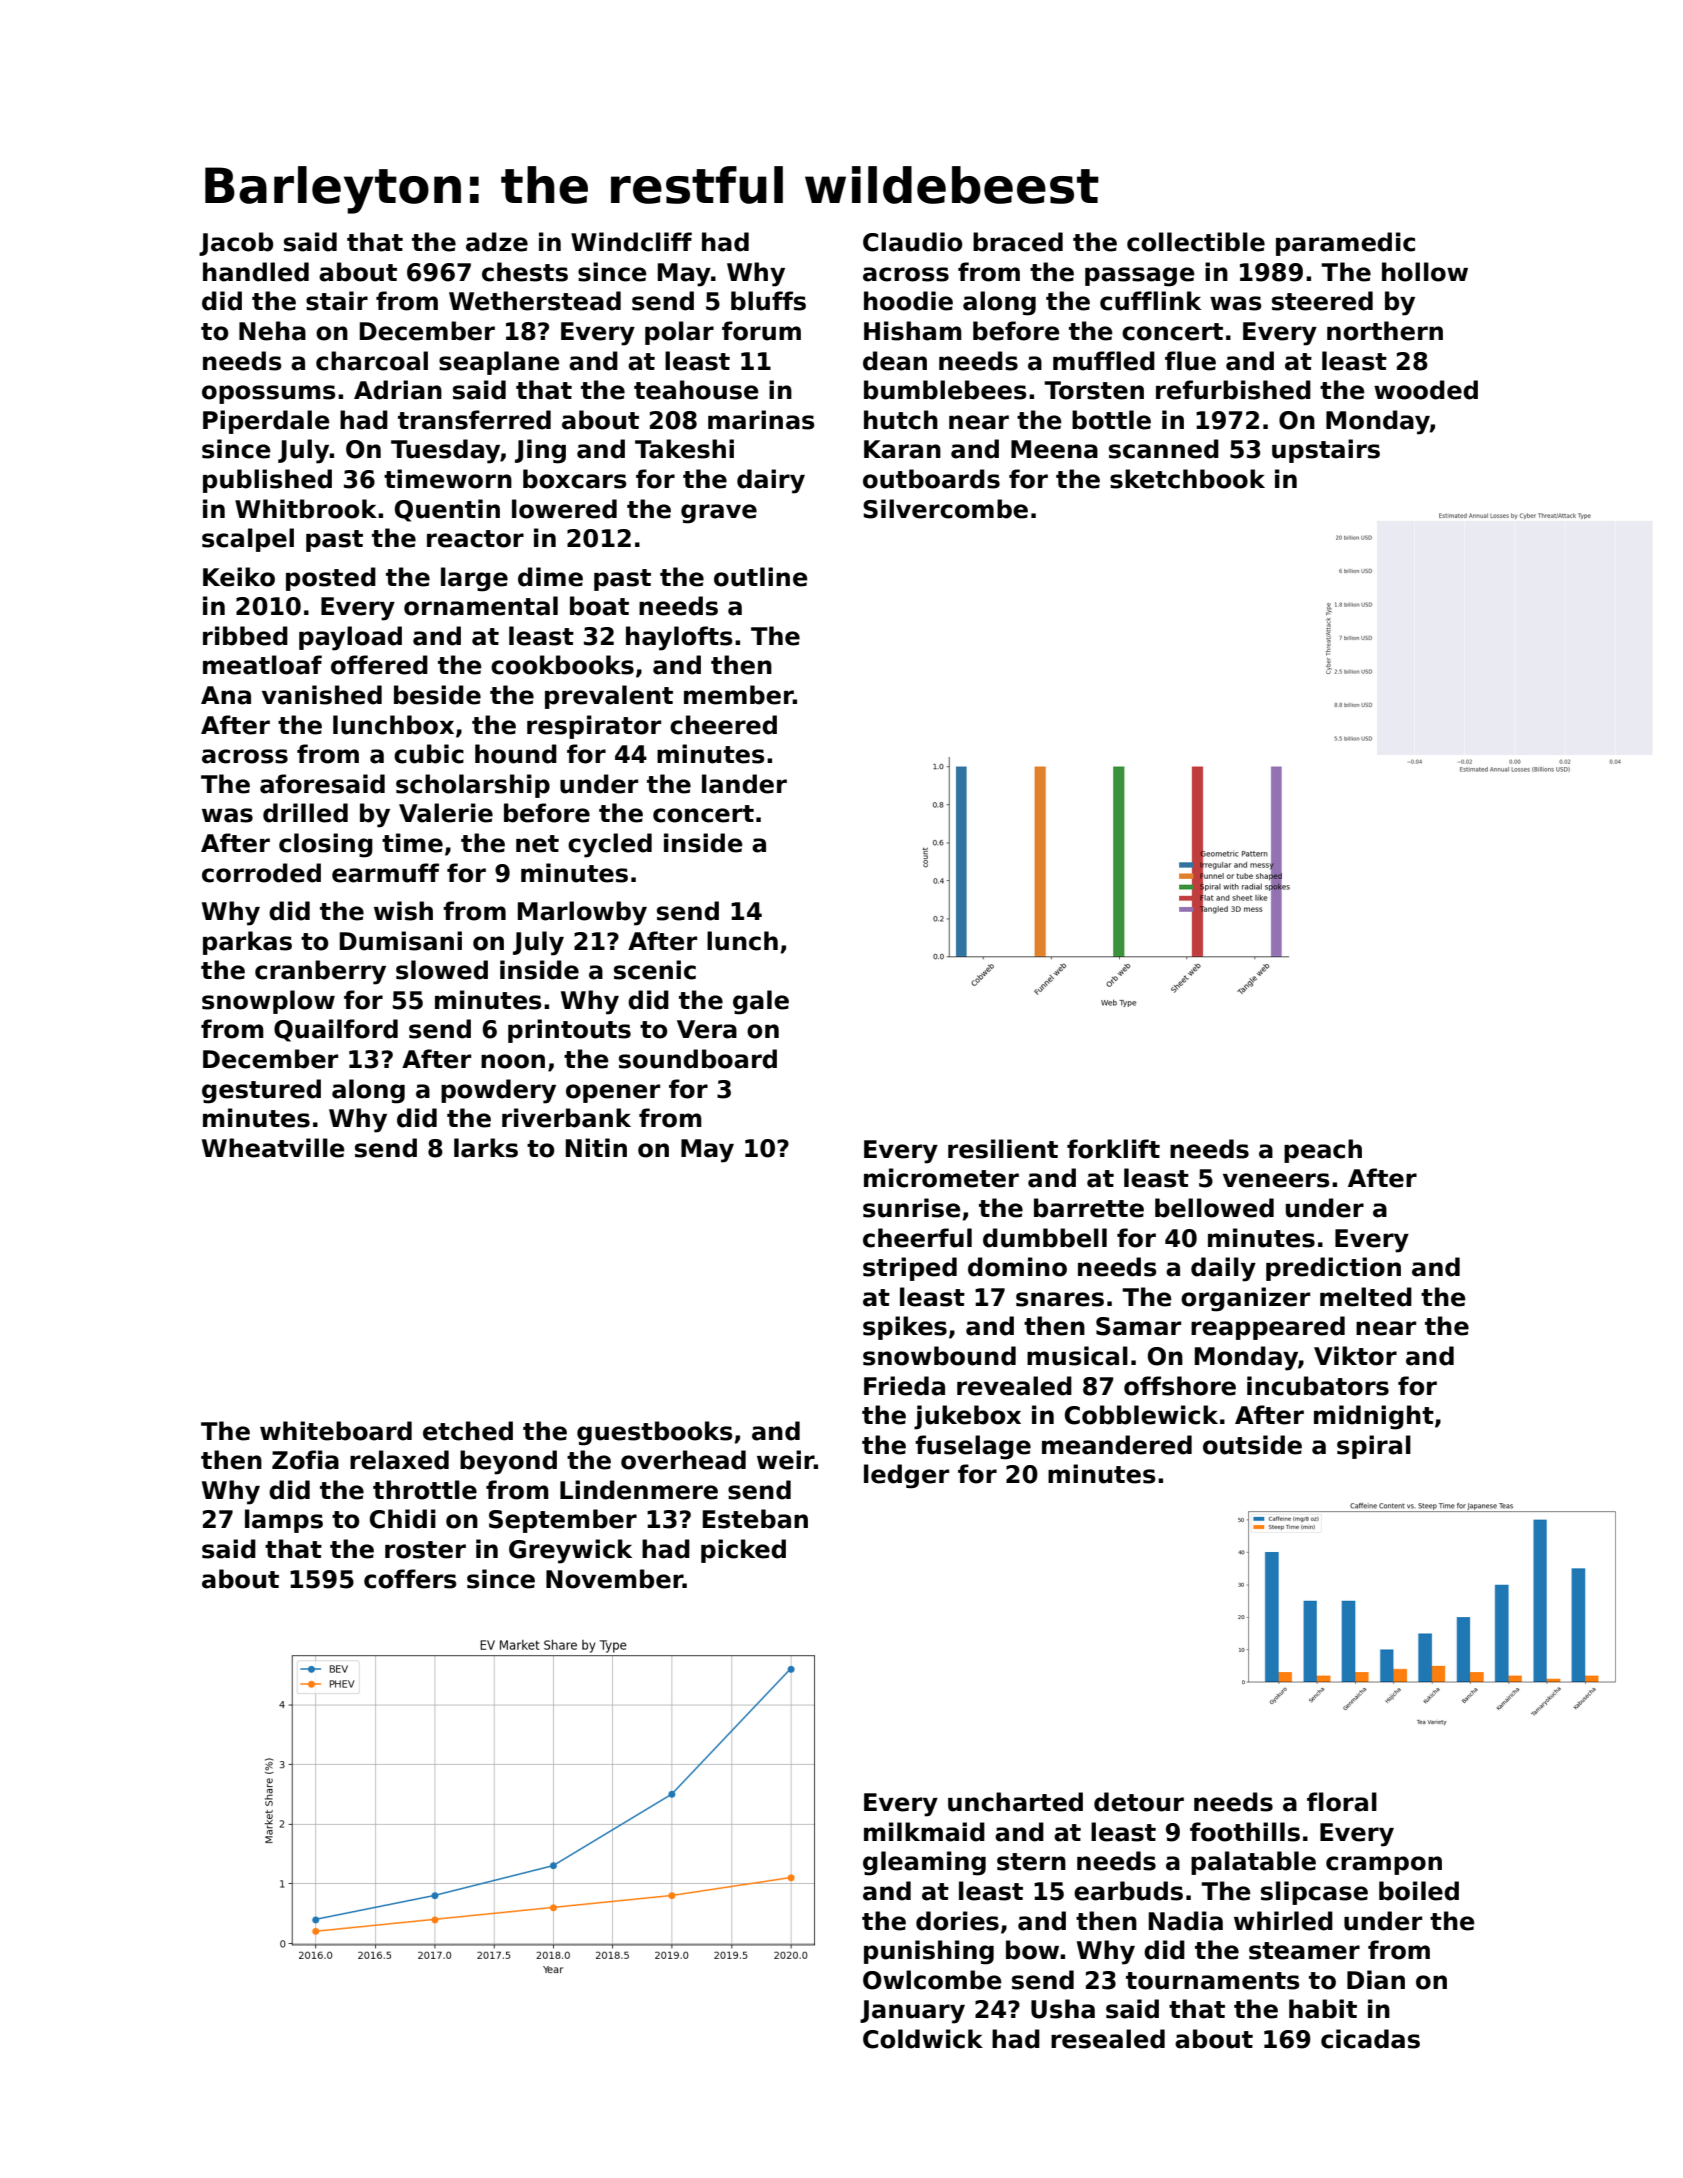 The height and width of the image is (2178, 1683). Describe the element at coordinates (1108, 2039) in the image. I see `resealed` at that location.
